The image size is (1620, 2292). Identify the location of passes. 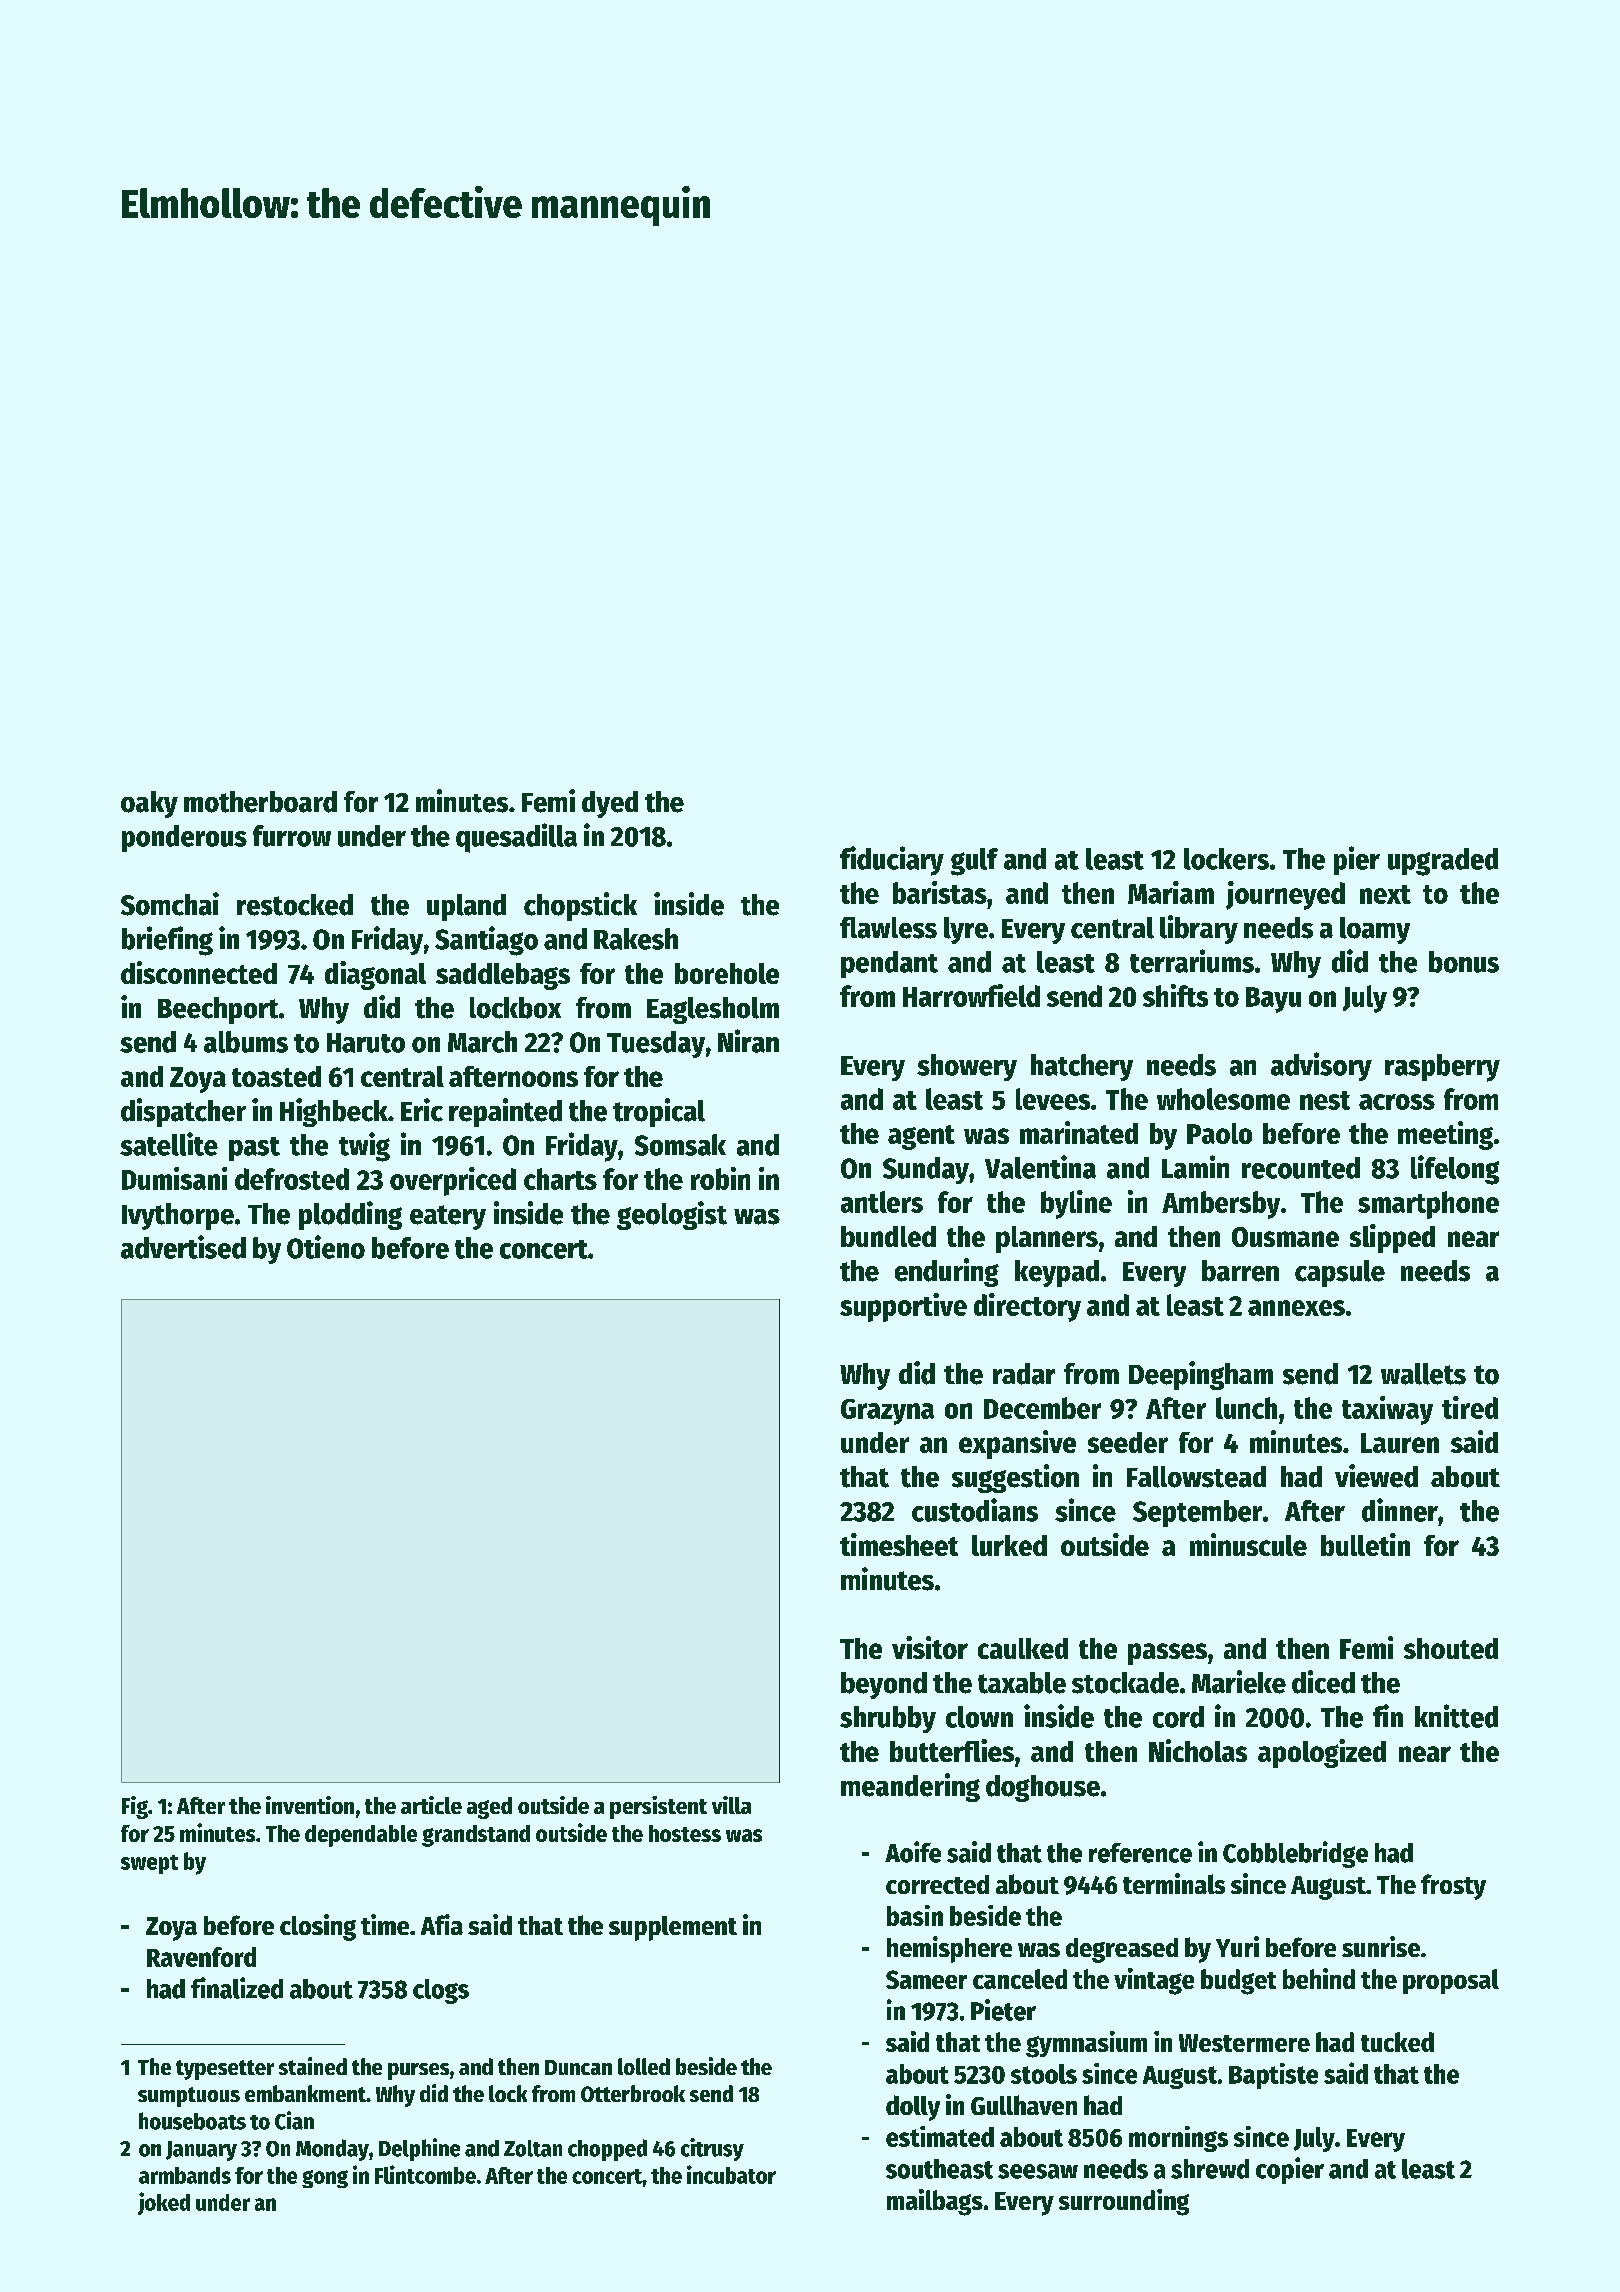
(1167, 1654).
